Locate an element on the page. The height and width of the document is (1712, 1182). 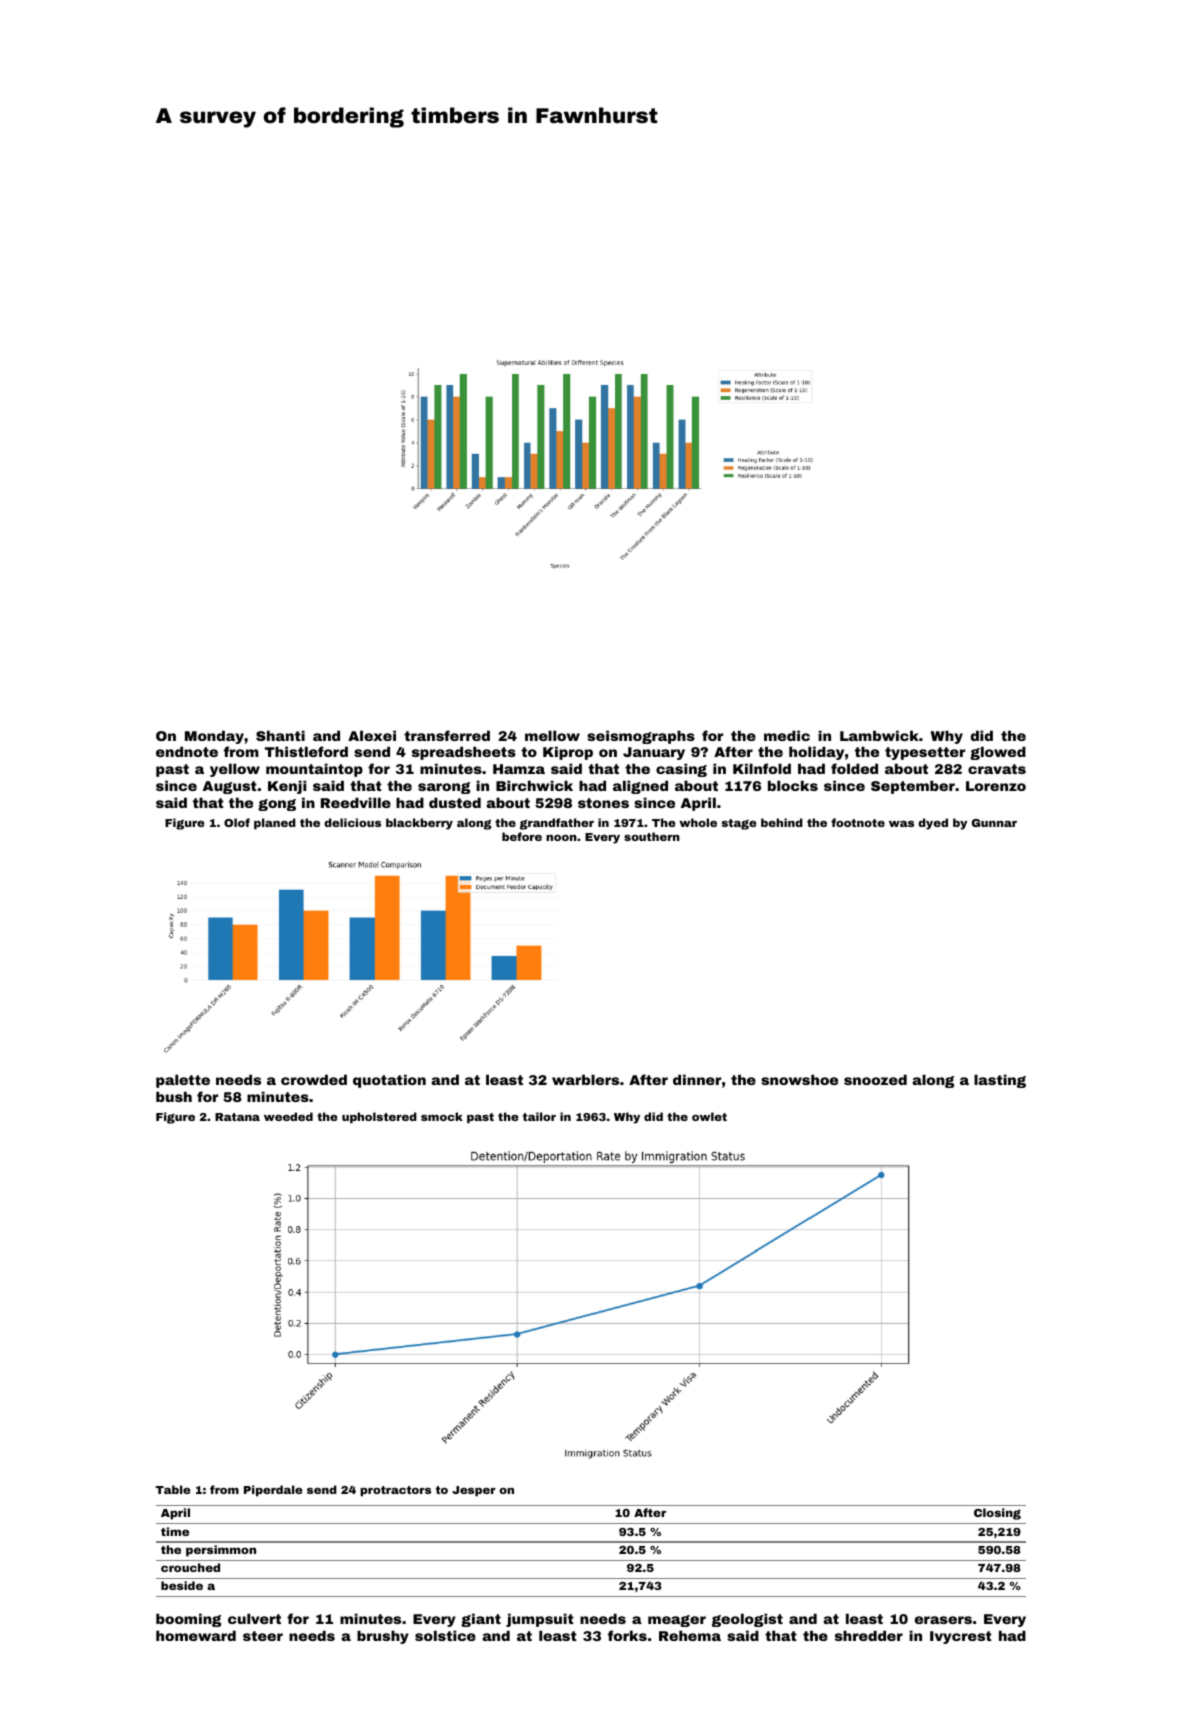
booming is located at coordinates (188, 1620).
